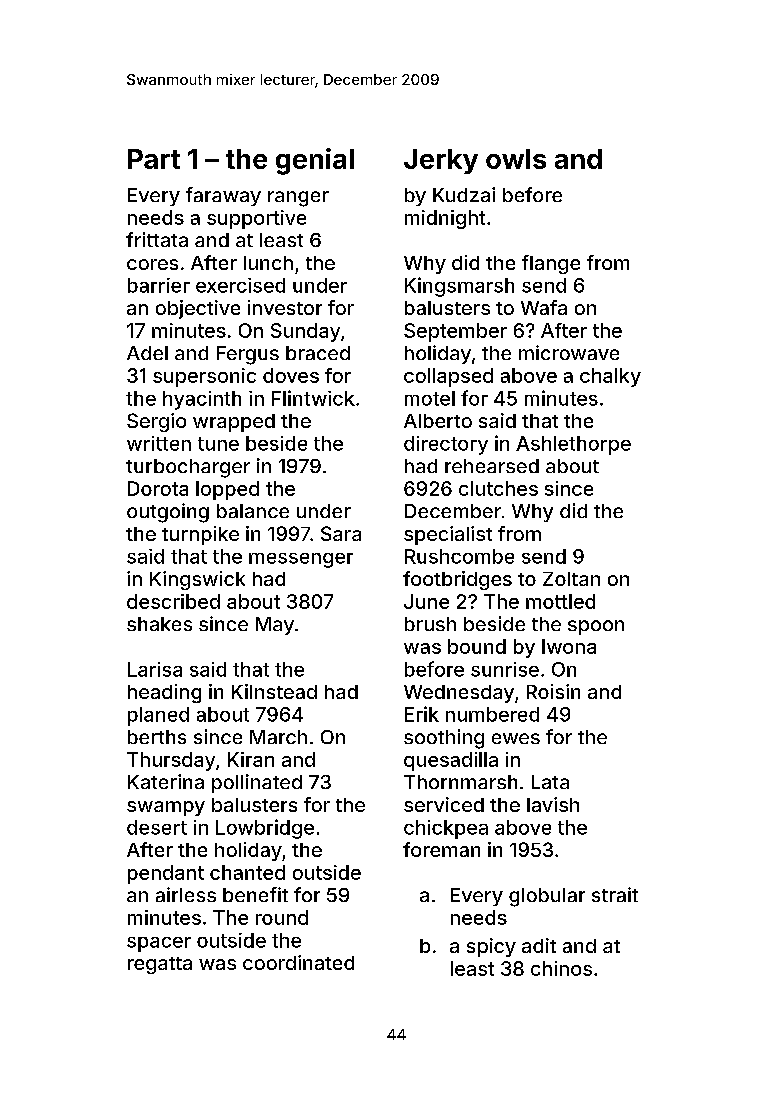 Image resolution: width=773 pixels, height=1097 pixels. Describe the element at coordinates (451, 761) in the image. I see `quesadilla` at that location.
